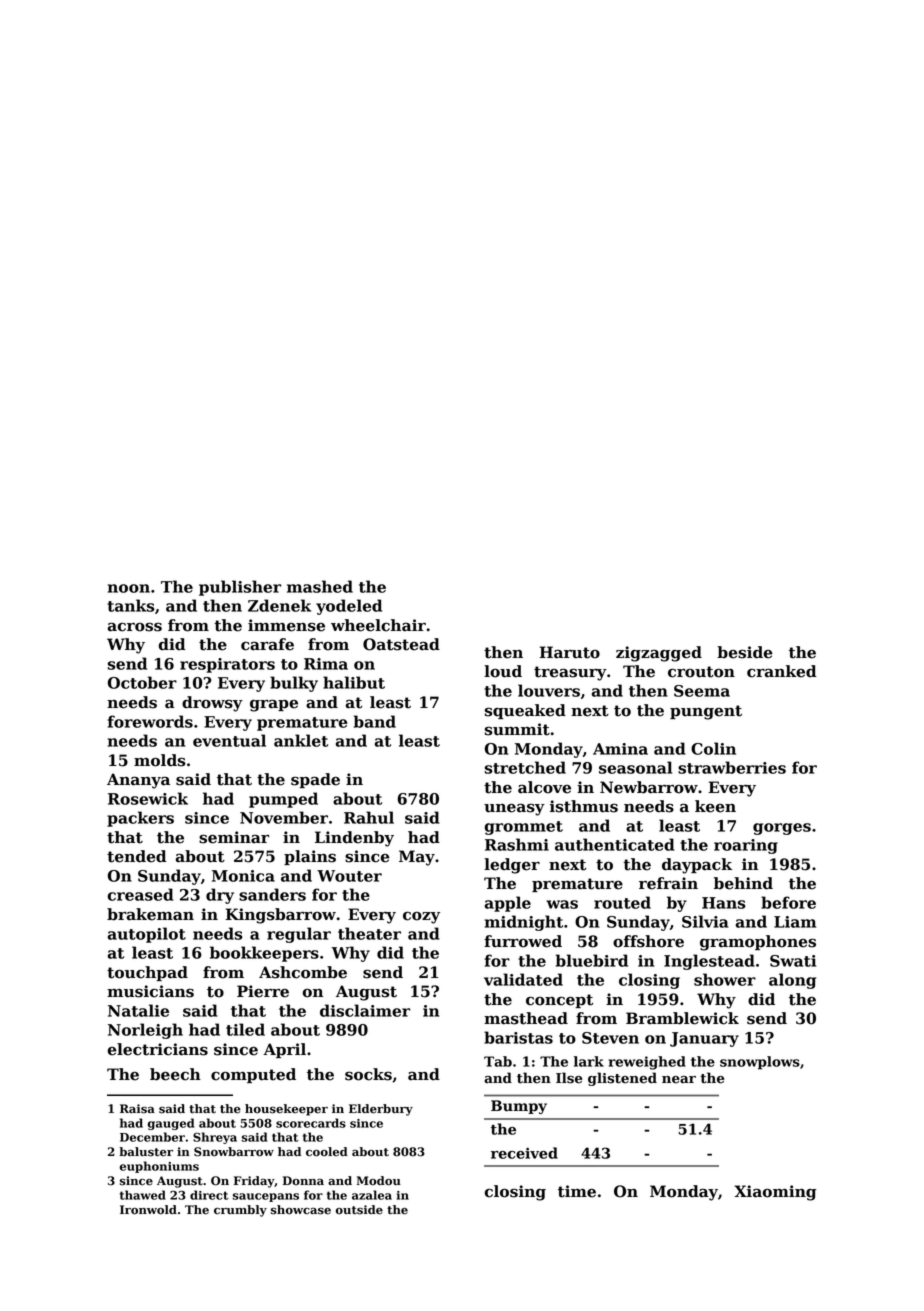  Describe the element at coordinates (517, 844) in the screenshot. I see `Rashmi` at that location.
